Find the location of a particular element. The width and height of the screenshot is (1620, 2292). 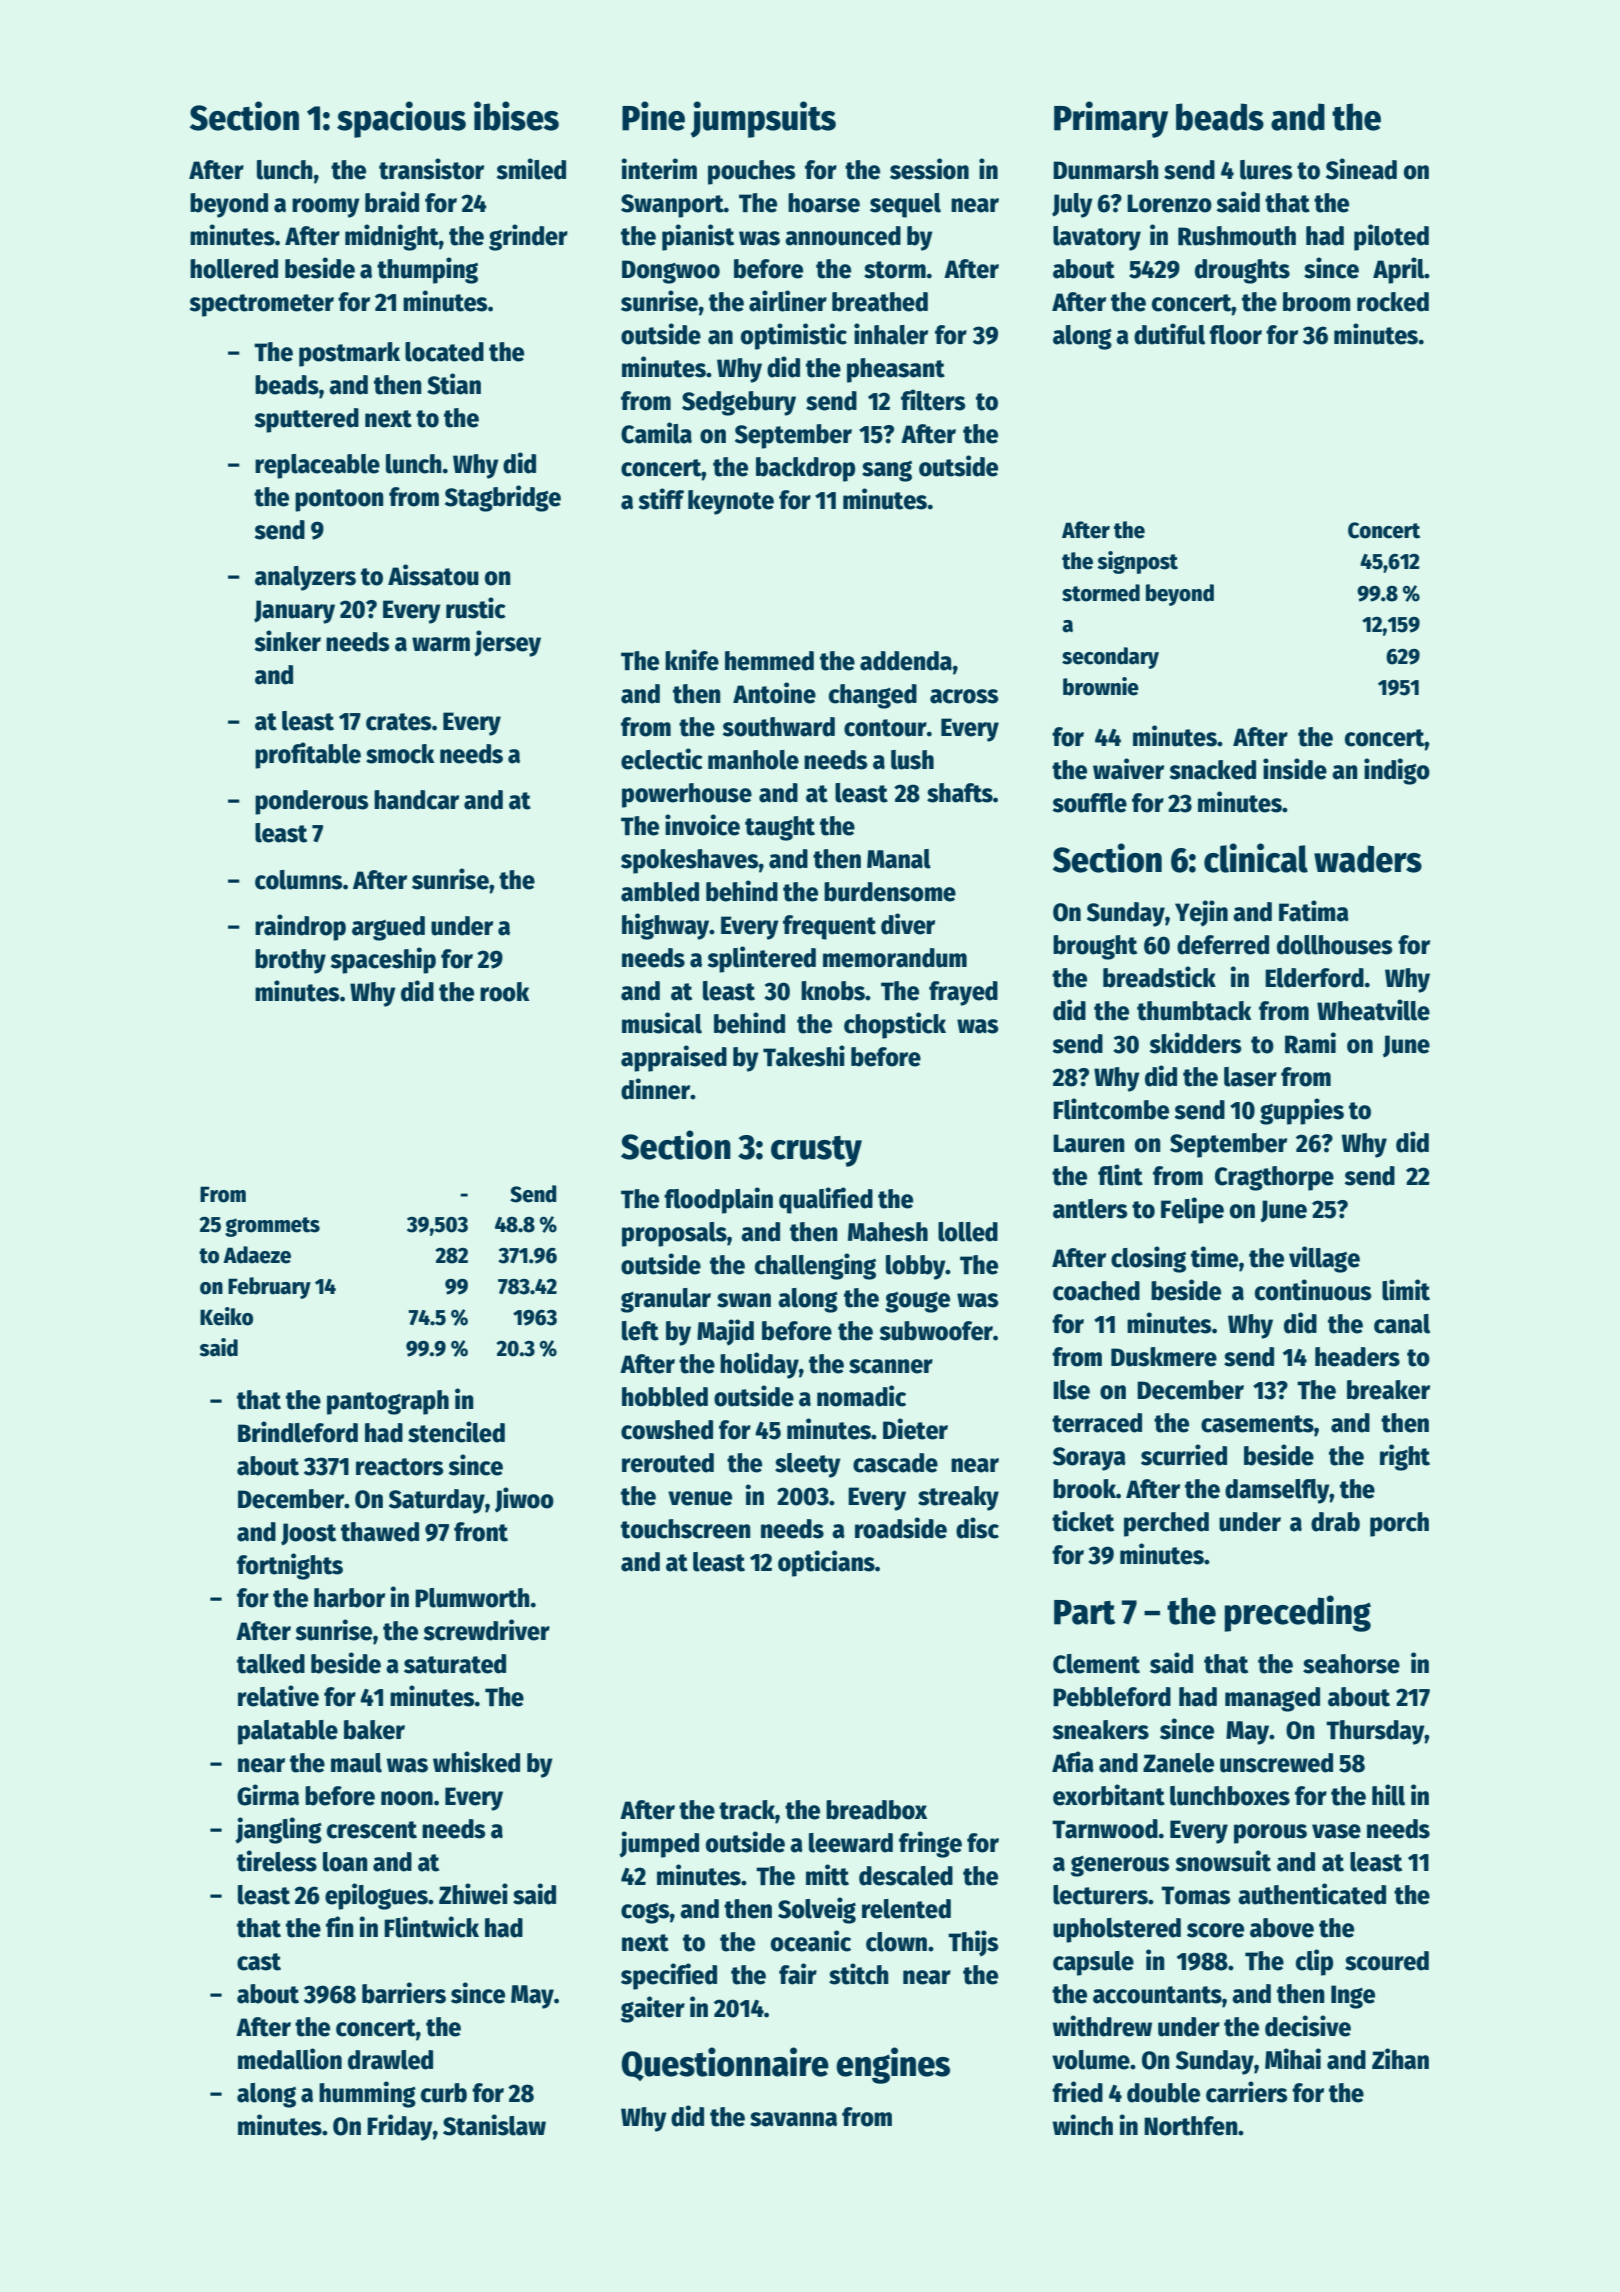

Camila is located at coordinates (656, 433).
